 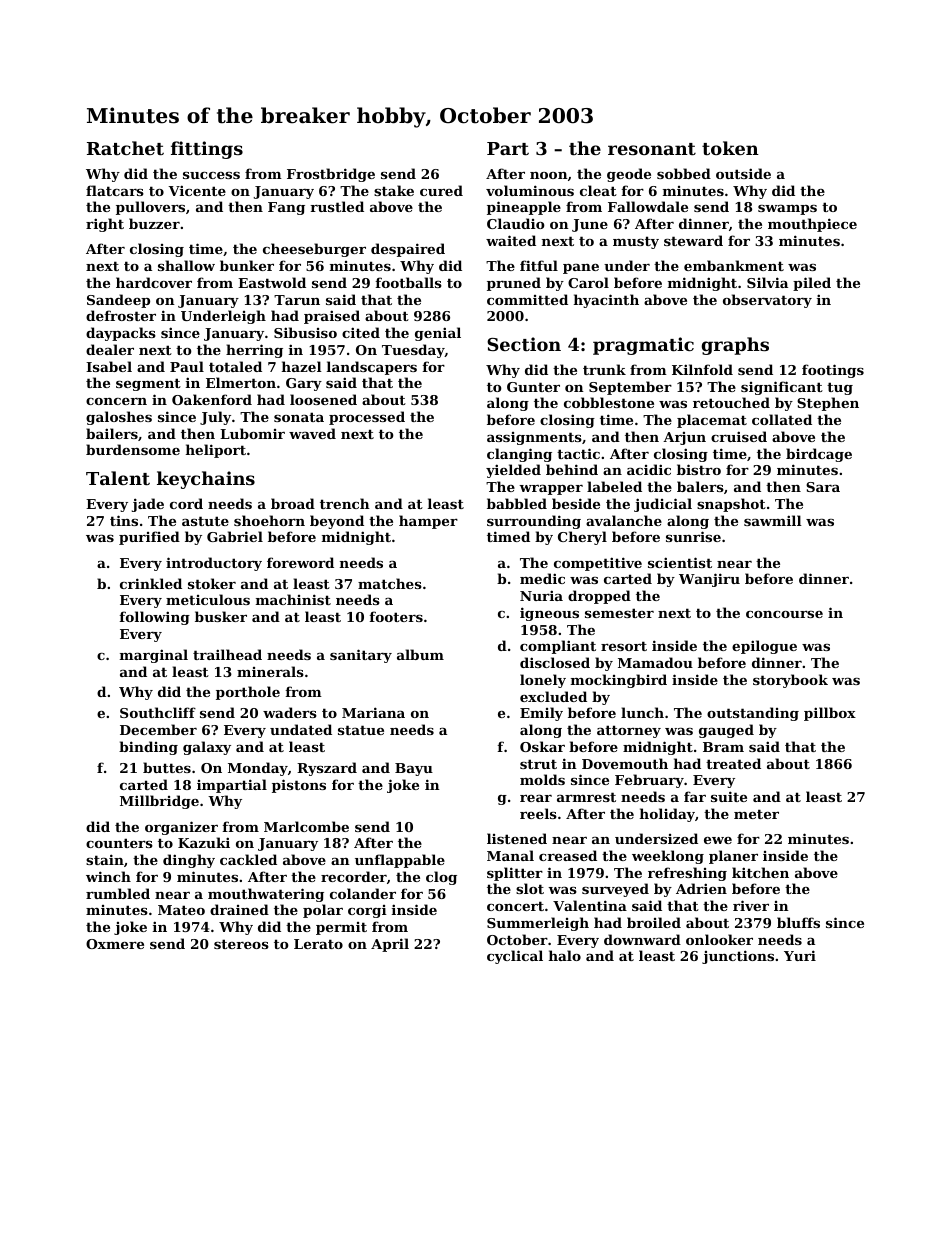 I want to click on sobbed, so click(x=684, y=173).
